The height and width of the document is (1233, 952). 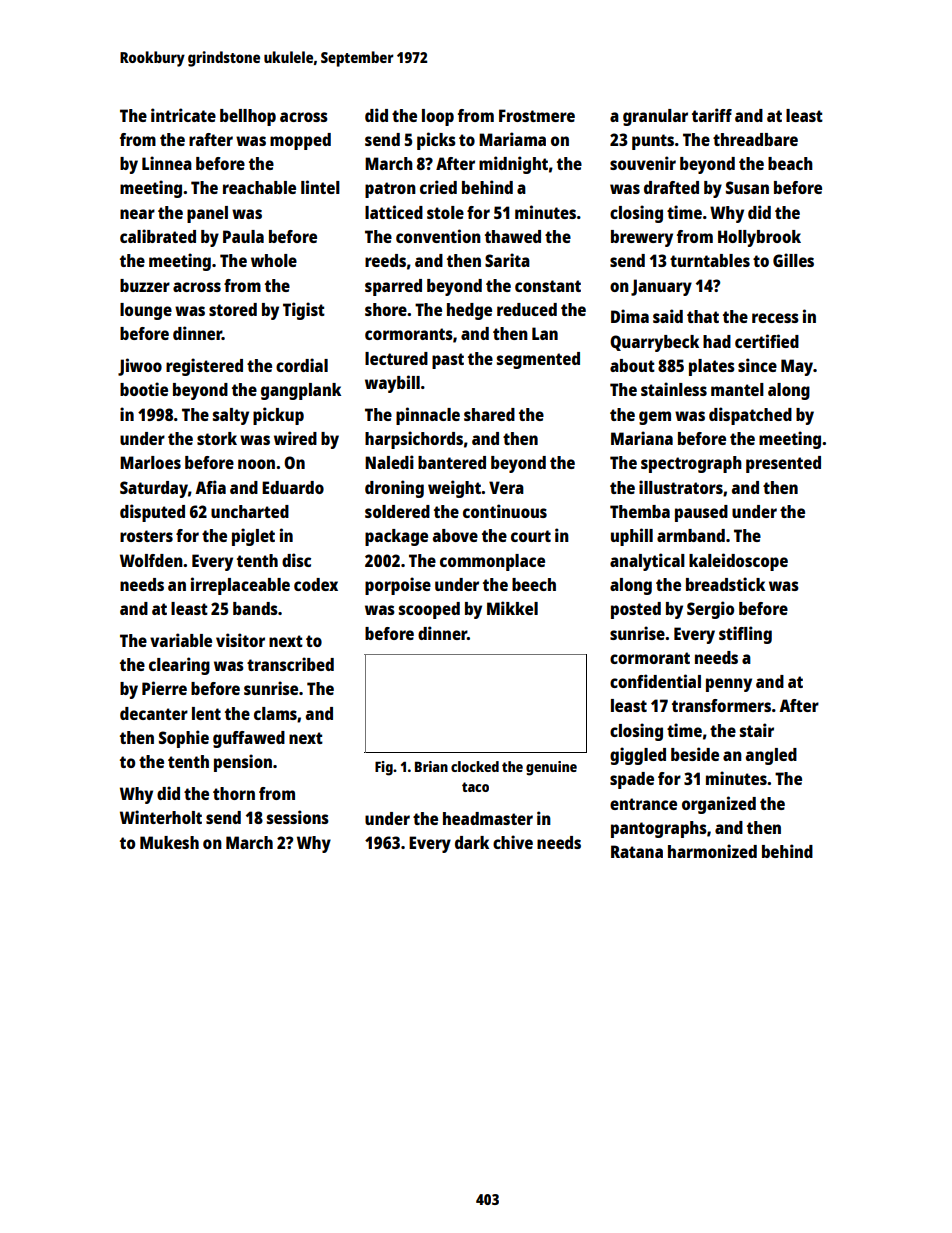 I want to click on near, so click(x=137, y=214).
